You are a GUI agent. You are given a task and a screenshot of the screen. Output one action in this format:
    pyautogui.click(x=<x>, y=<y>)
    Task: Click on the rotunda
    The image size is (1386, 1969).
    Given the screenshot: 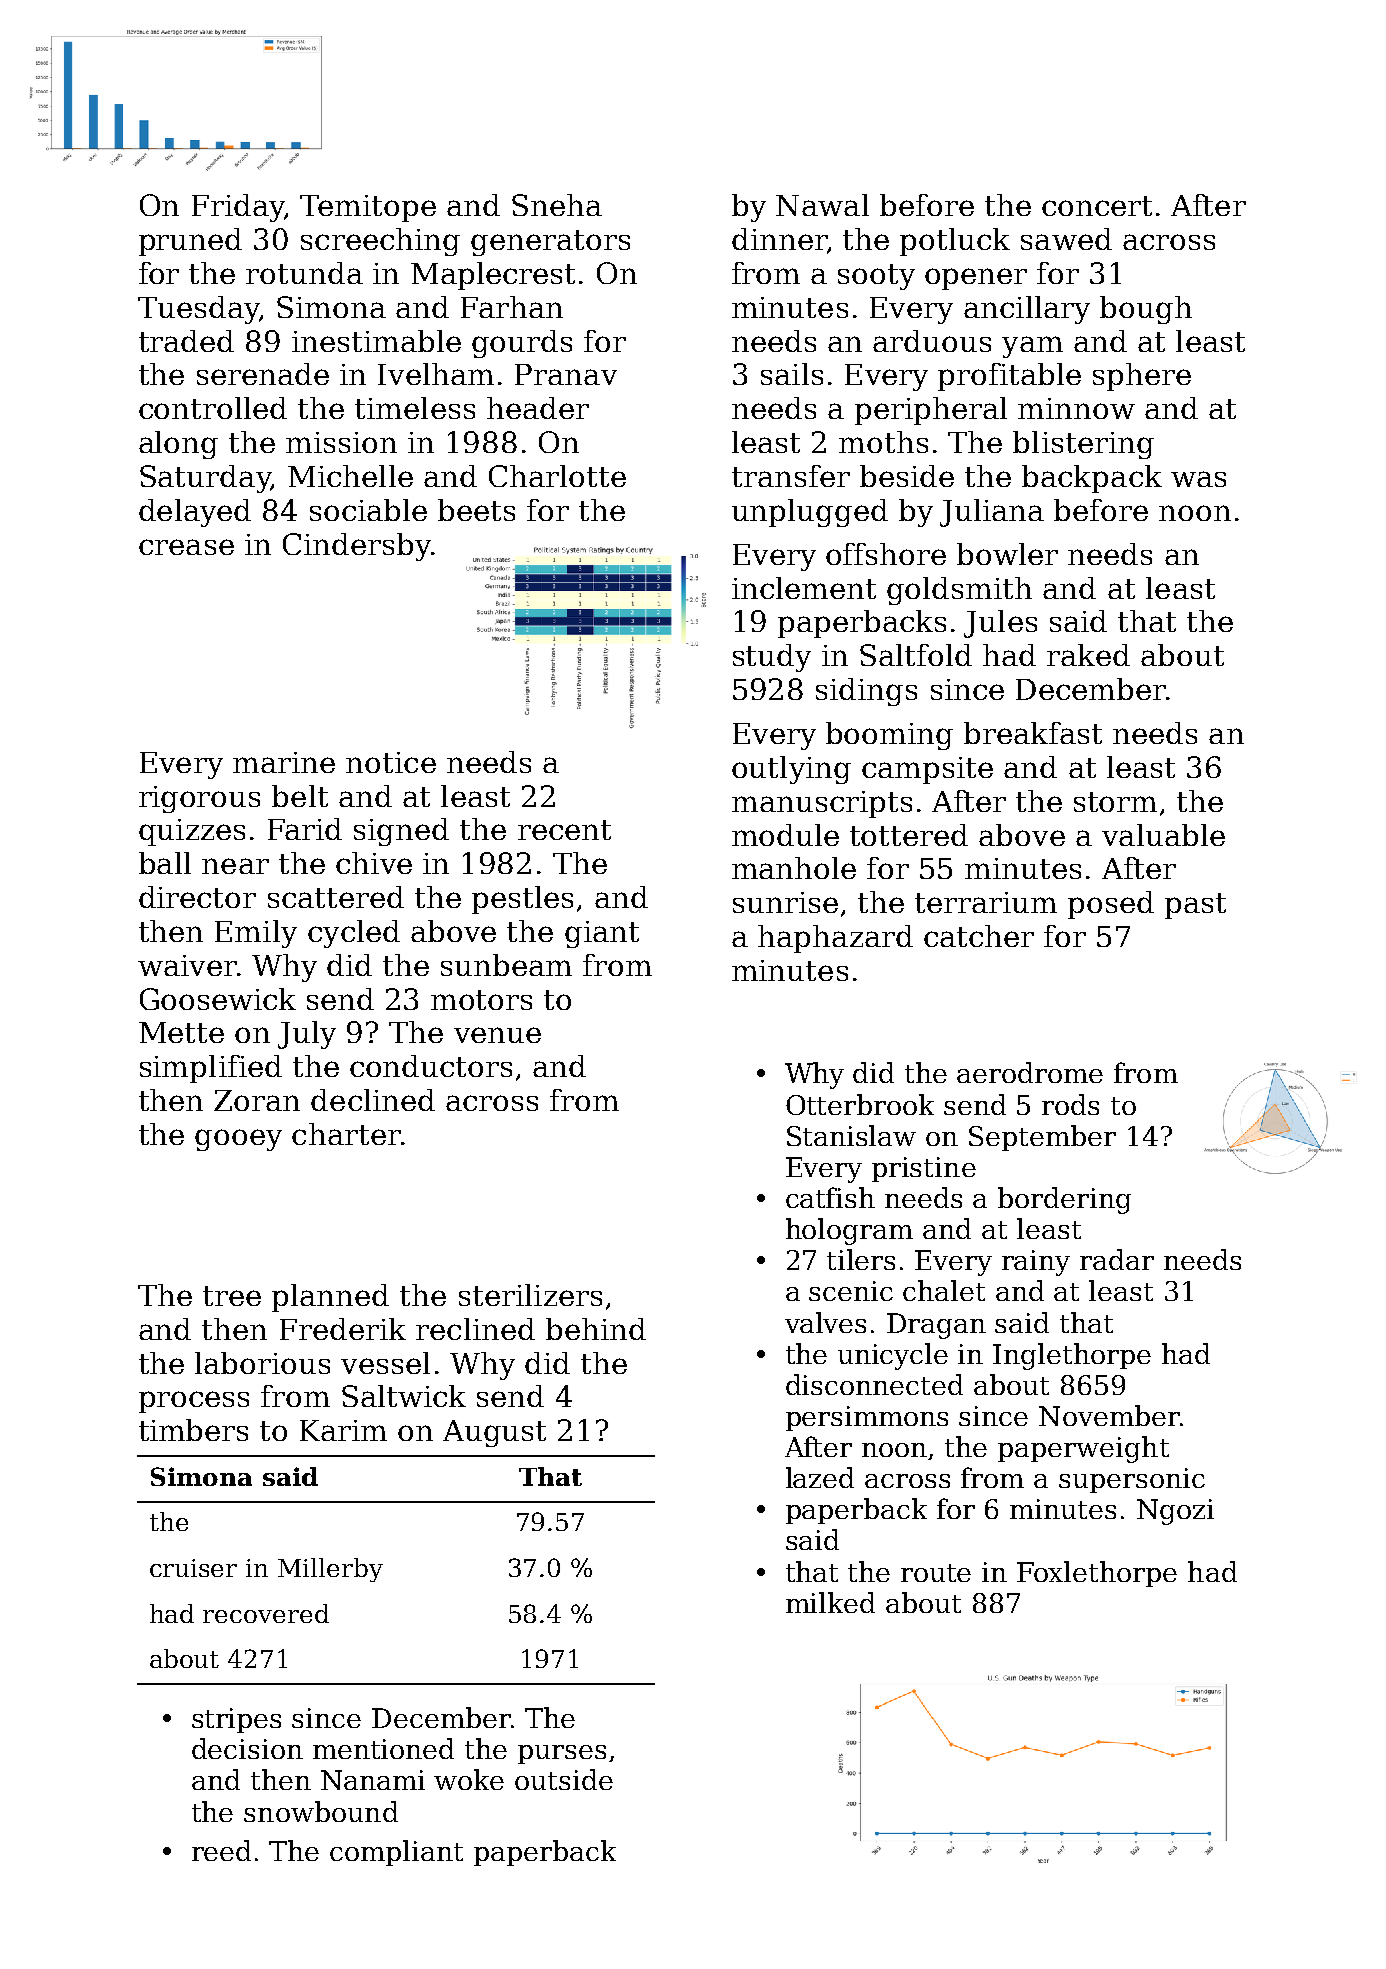 What is the action you would take?
    pyautogui.click(x=304, y=273)
